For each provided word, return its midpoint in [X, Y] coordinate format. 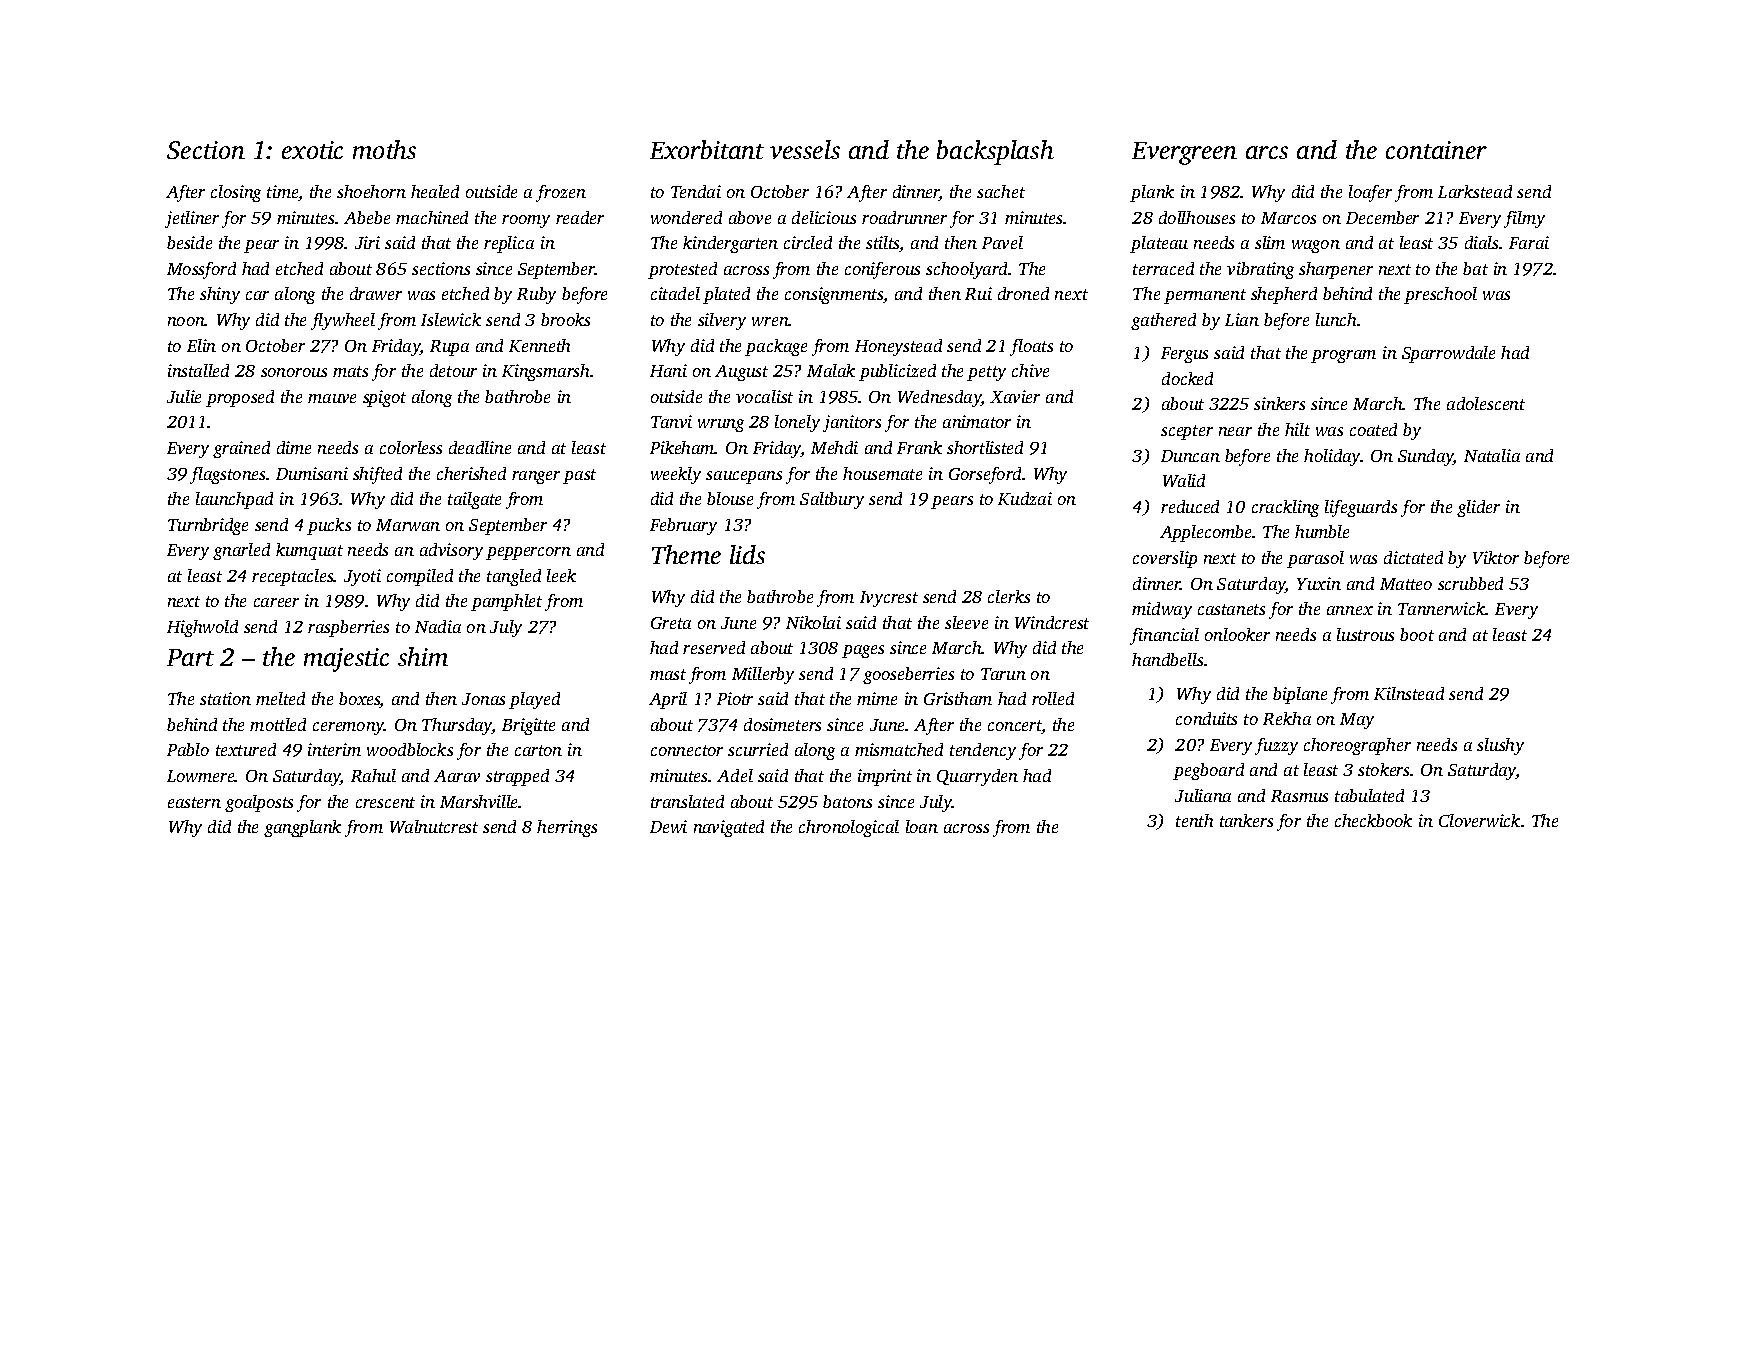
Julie [184, 396]
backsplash [995, 152]
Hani [668, 370]
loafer [1370, 193]
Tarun [1003, 674]
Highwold [202, 628]
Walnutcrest [434, 826]
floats [1031, 347]
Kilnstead [1409, 693]
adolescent [1486, 403]
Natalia [1492, 455]
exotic [312, 150]
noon [186, 321]
